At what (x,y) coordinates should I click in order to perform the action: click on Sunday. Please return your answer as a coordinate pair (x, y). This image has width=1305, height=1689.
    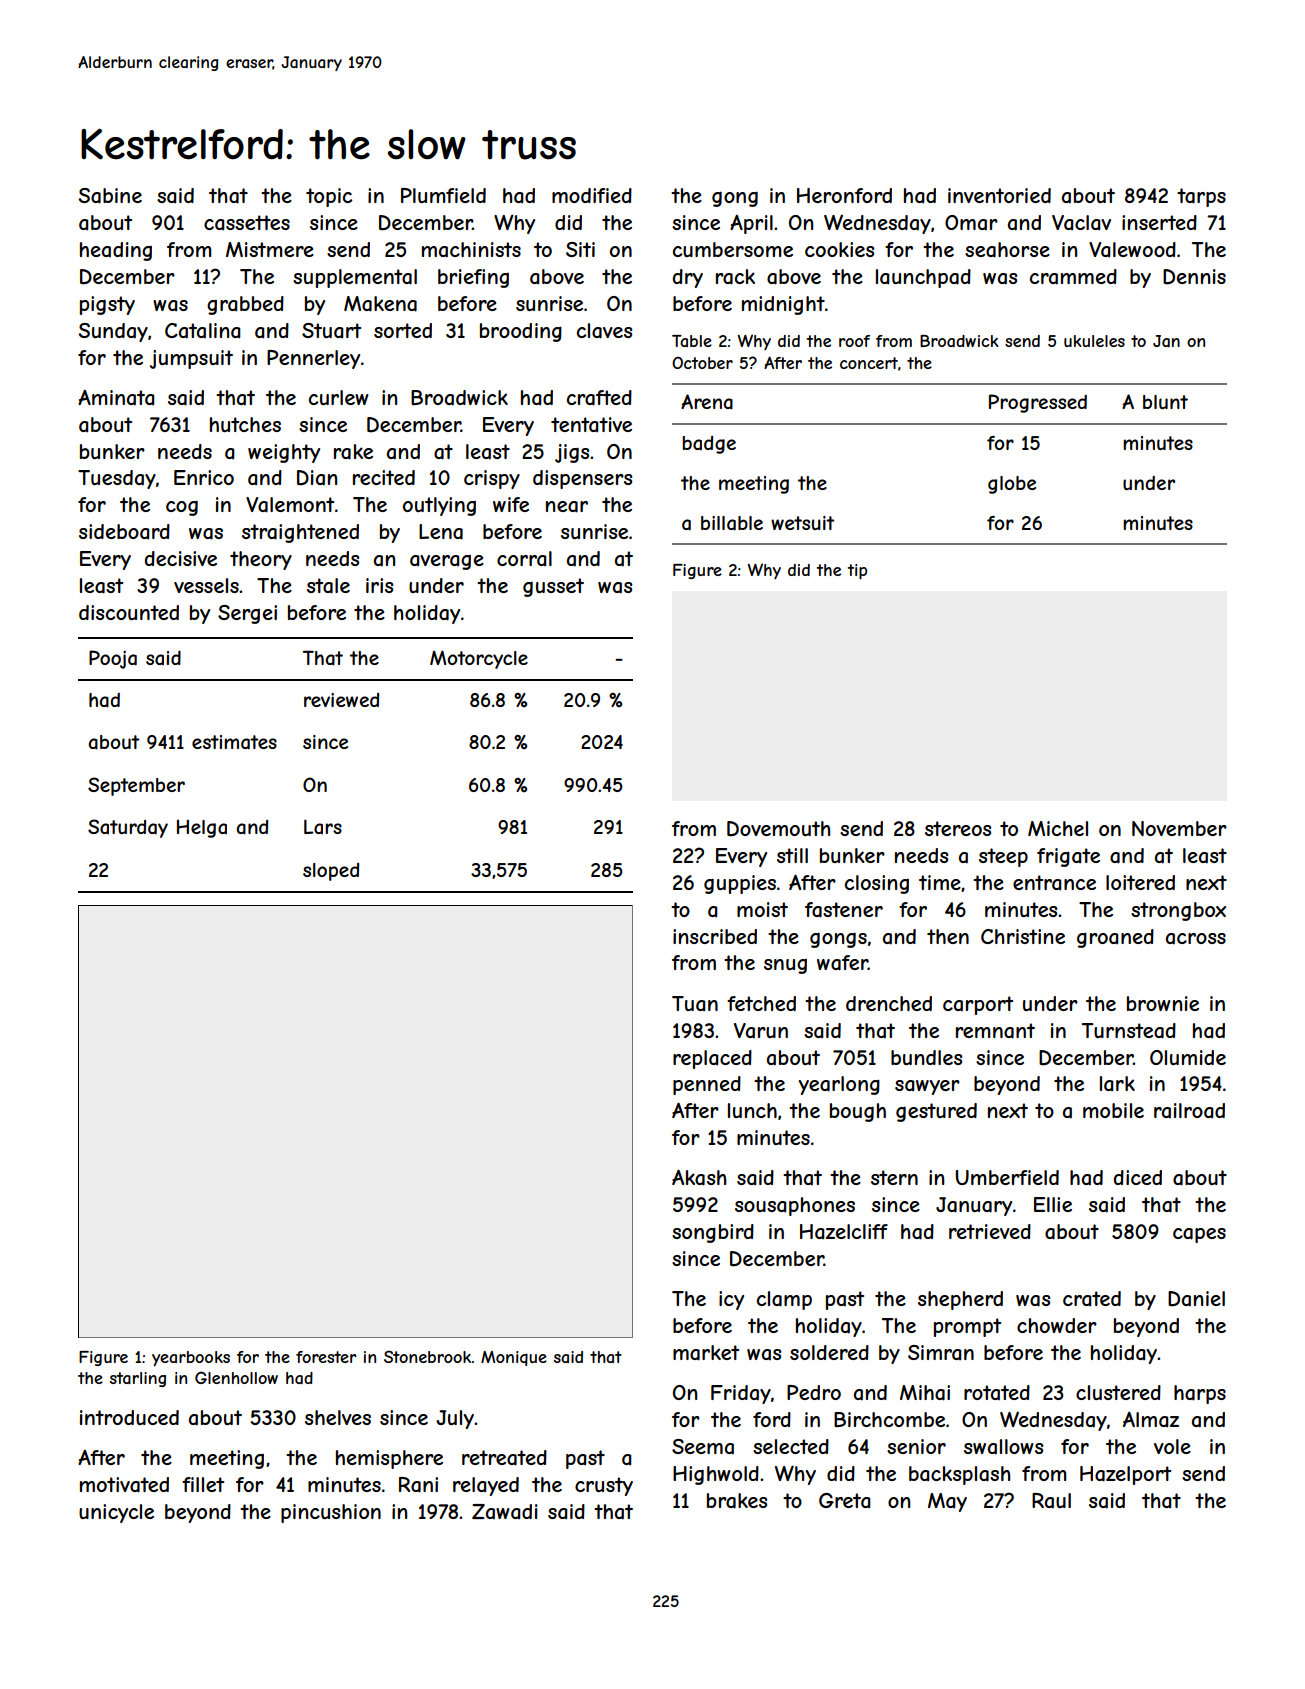
    Looking at the image, I should click on (113, 332).
